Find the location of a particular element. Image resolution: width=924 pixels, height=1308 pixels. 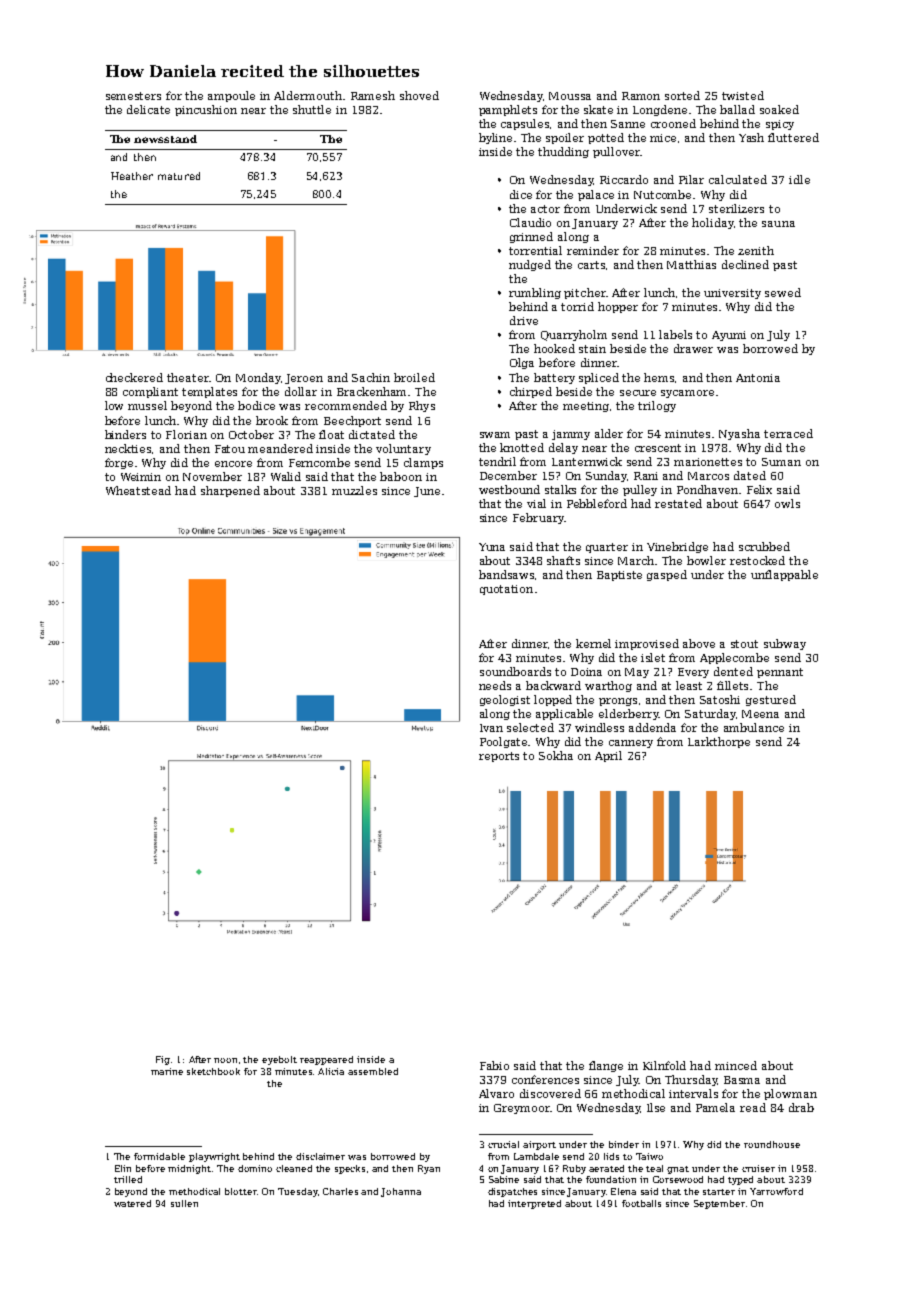

twisted is located at coordinates (743, 95).
